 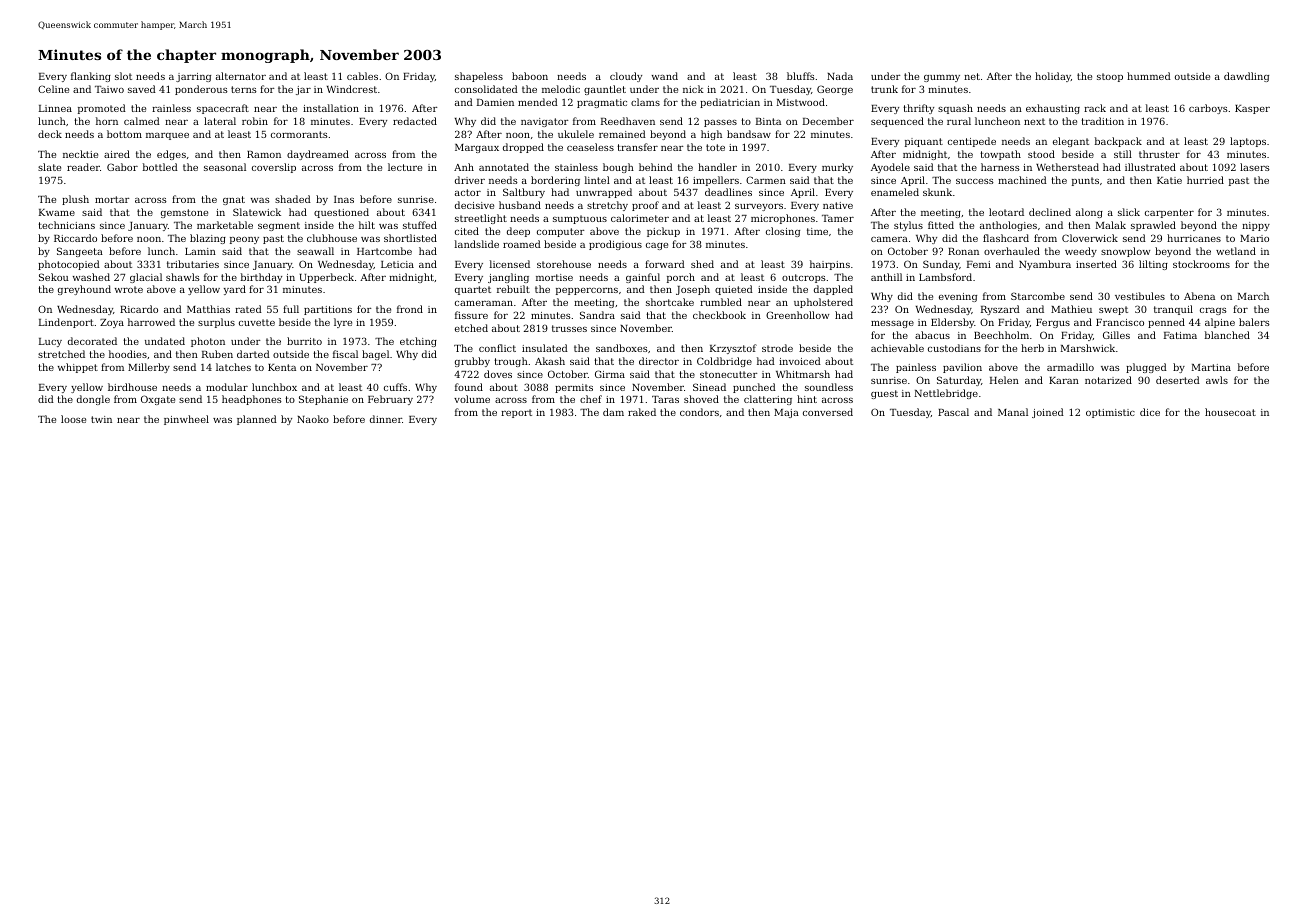 I want to click on mortar, so click(x=112, y=199).
